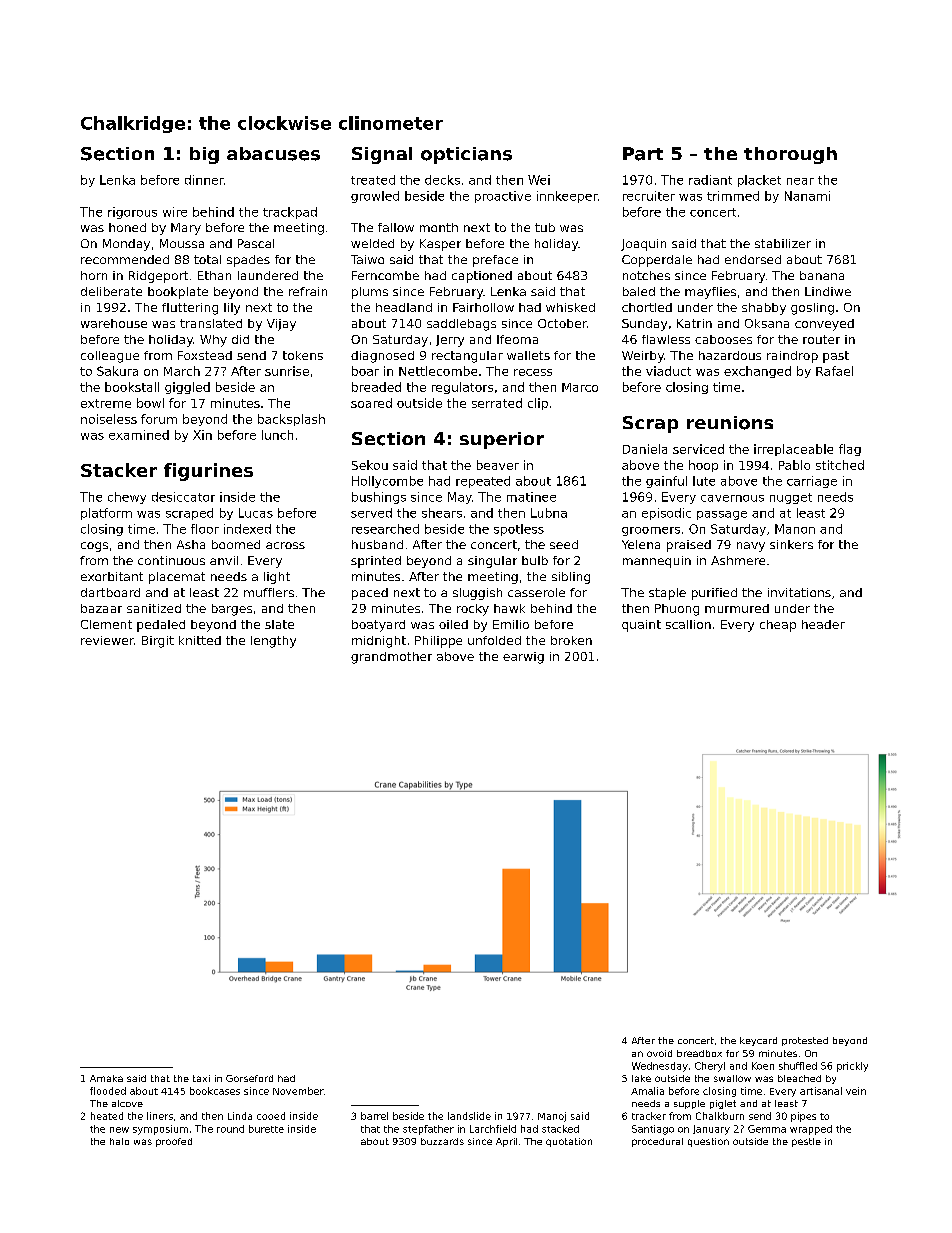  What do you see at coordinates (852, 1067) in the screenshot?
I see `prickly` at bounding box center [852, 1067].
